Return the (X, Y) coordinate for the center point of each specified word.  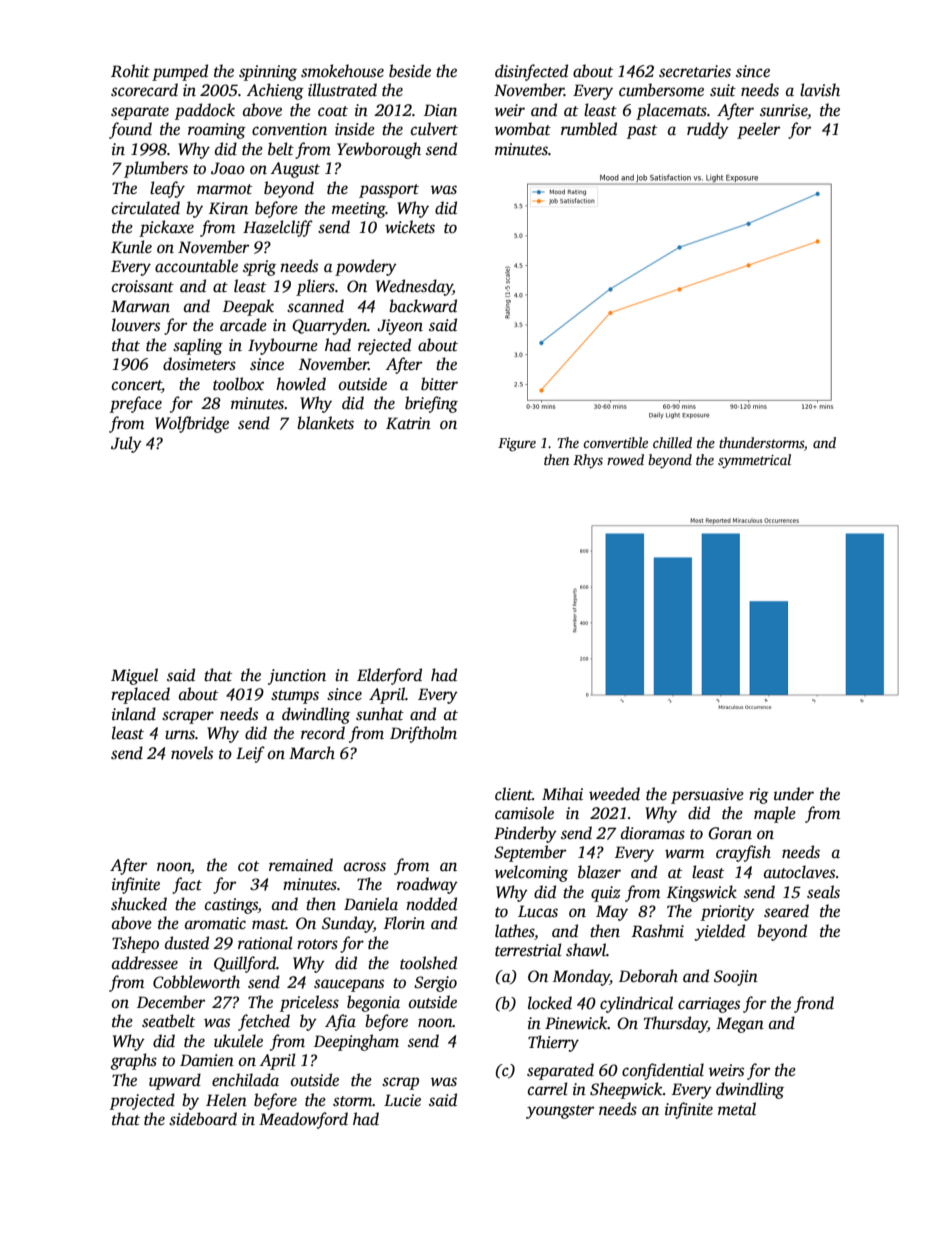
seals (823, 892)
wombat (523, 129)
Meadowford (303, 1120)
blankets (325, 423)
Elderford (389, 676)
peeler (758, 130)
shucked (139, 904)
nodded (431, 904)
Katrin (408, 423)
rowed (625, 459)
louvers (136, 325)
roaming (217, 131)
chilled (672, 442)
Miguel (134, 676)
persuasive (707, 796)
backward (423, 306)
